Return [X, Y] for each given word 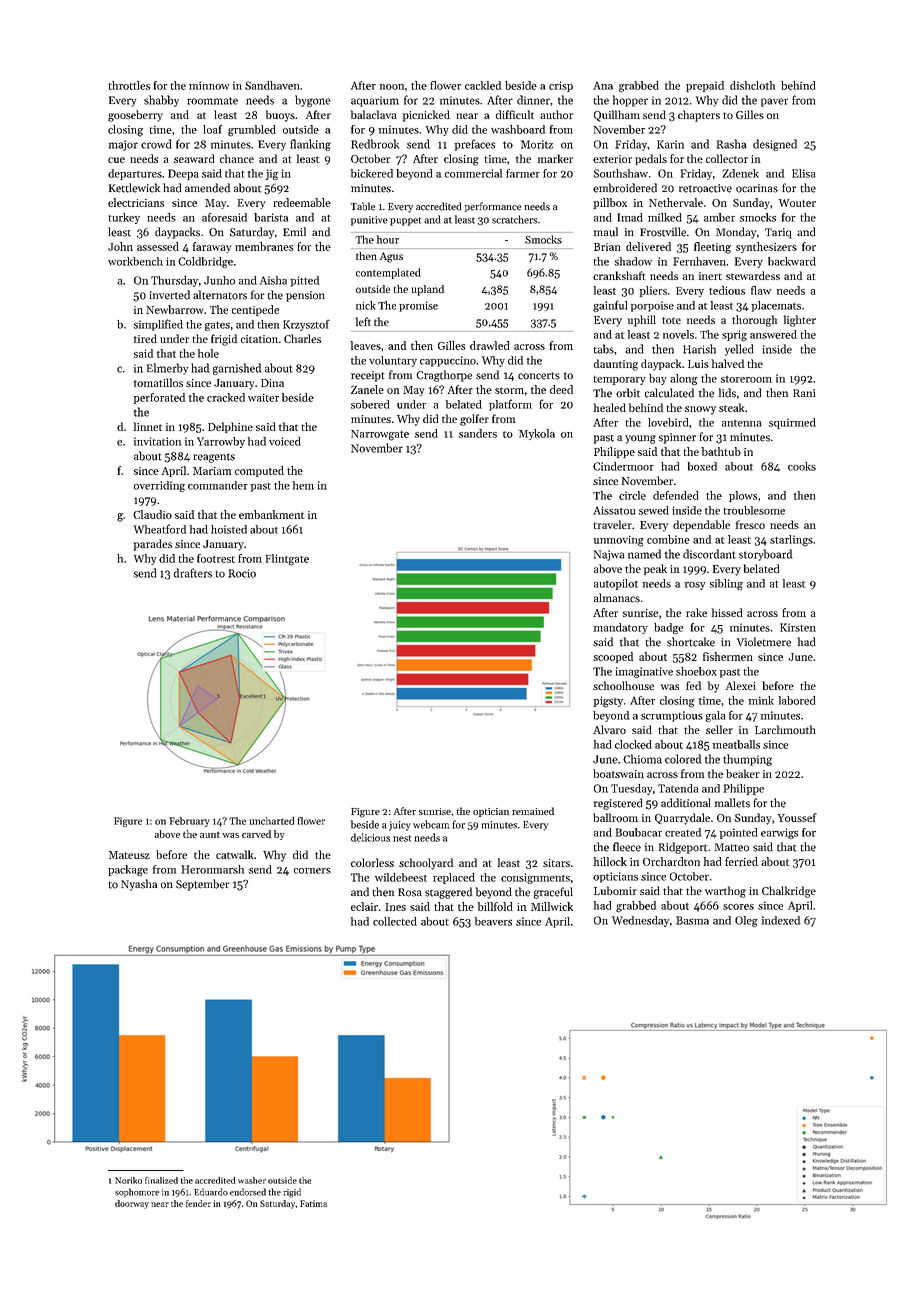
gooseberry [135, 116]
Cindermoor [623, 466]
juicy [399, 826]
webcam [431, 824]
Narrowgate [380, 435]
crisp [561, 86]
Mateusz [129, 855]
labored [797, 700]
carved [256, 834]
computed [259, 471]
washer [252, 1180]
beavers [493, 921]
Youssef [797, 817]
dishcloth [752, 85]
